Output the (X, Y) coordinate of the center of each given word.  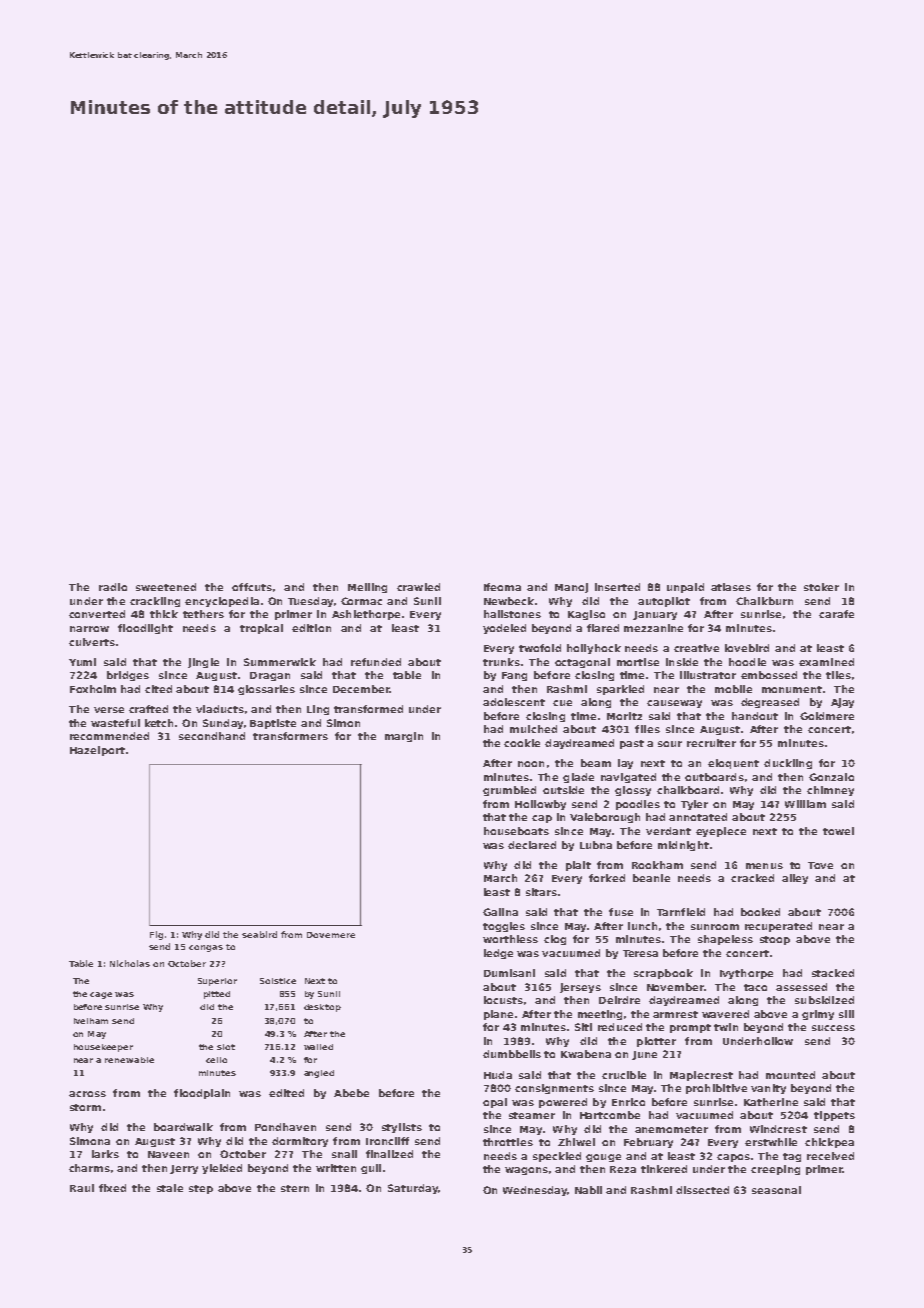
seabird (259, 934)
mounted (790, 1075)
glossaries (266, 690)
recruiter (711, 743)
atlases (731, 587)
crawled (418, 587)
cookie (522, 743)
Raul (82, 1188)
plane (498, 1015)
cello (216, 1060)
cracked (752, 878)
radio (113, 587)
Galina (500, 912)
